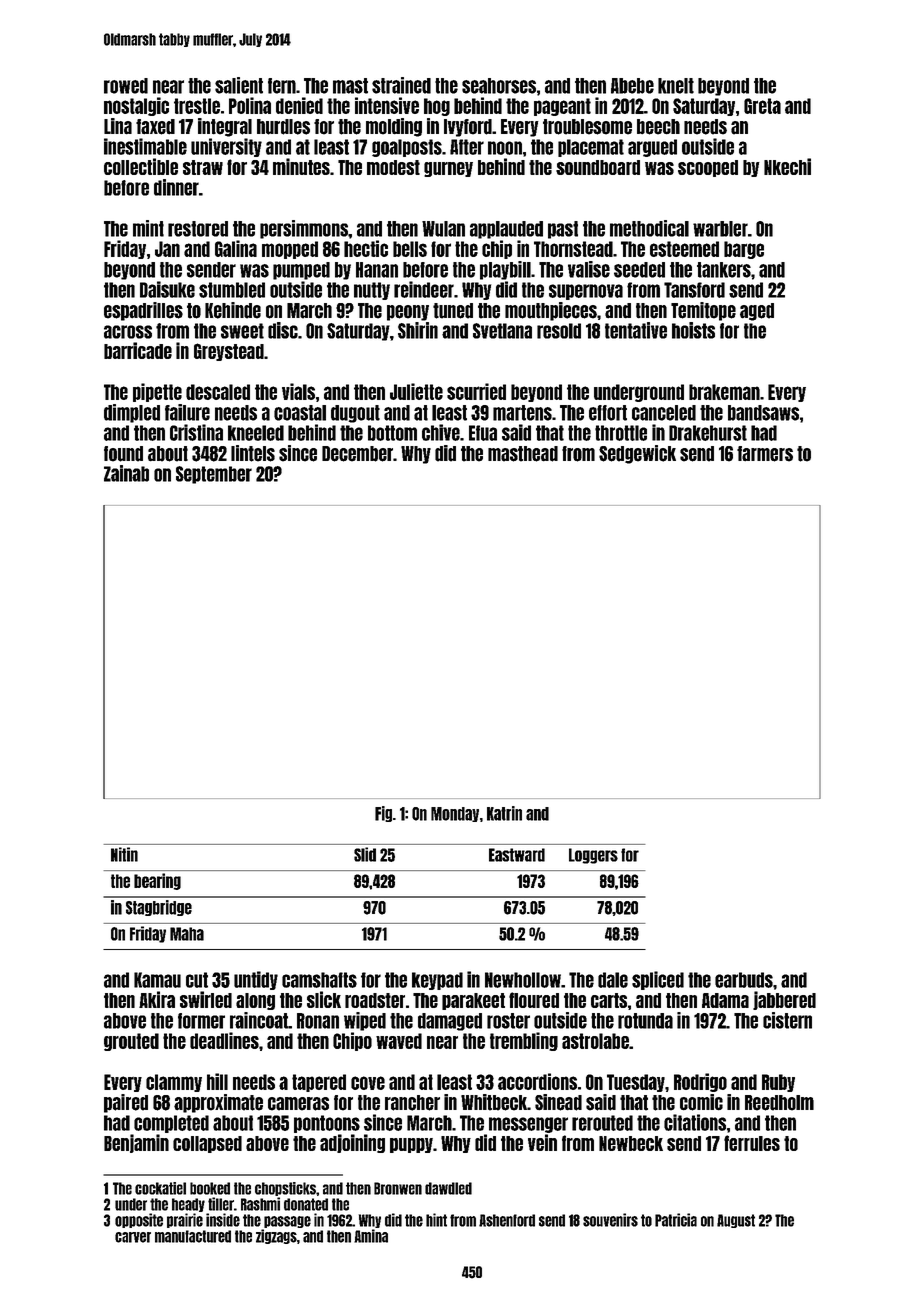 This document has height=1314, width=924. Describe the element at coordinates (724, 392) in the document. I see `brakeman` at that location.
